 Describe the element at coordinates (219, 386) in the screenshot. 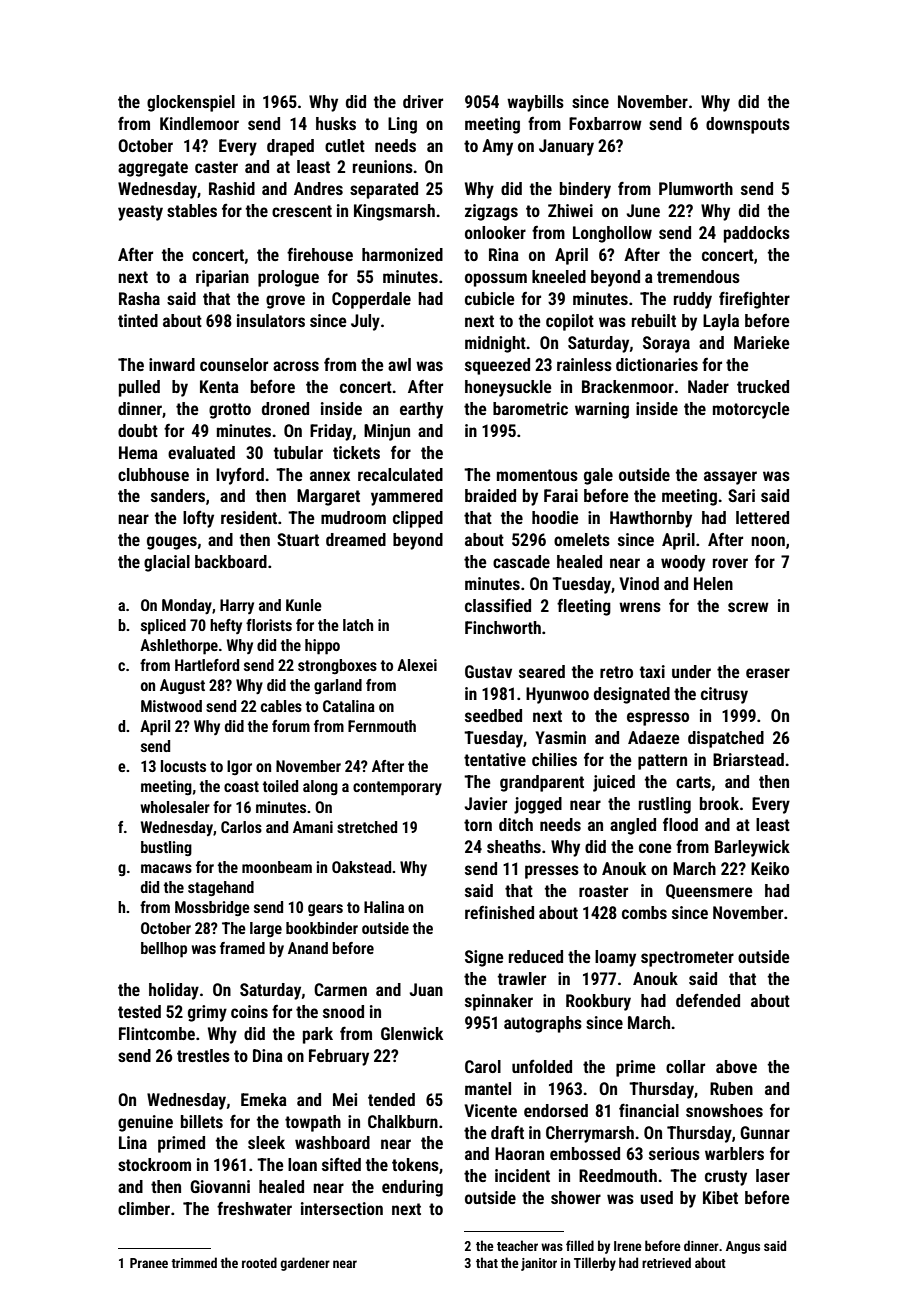

I see `Kenta` at that location.
